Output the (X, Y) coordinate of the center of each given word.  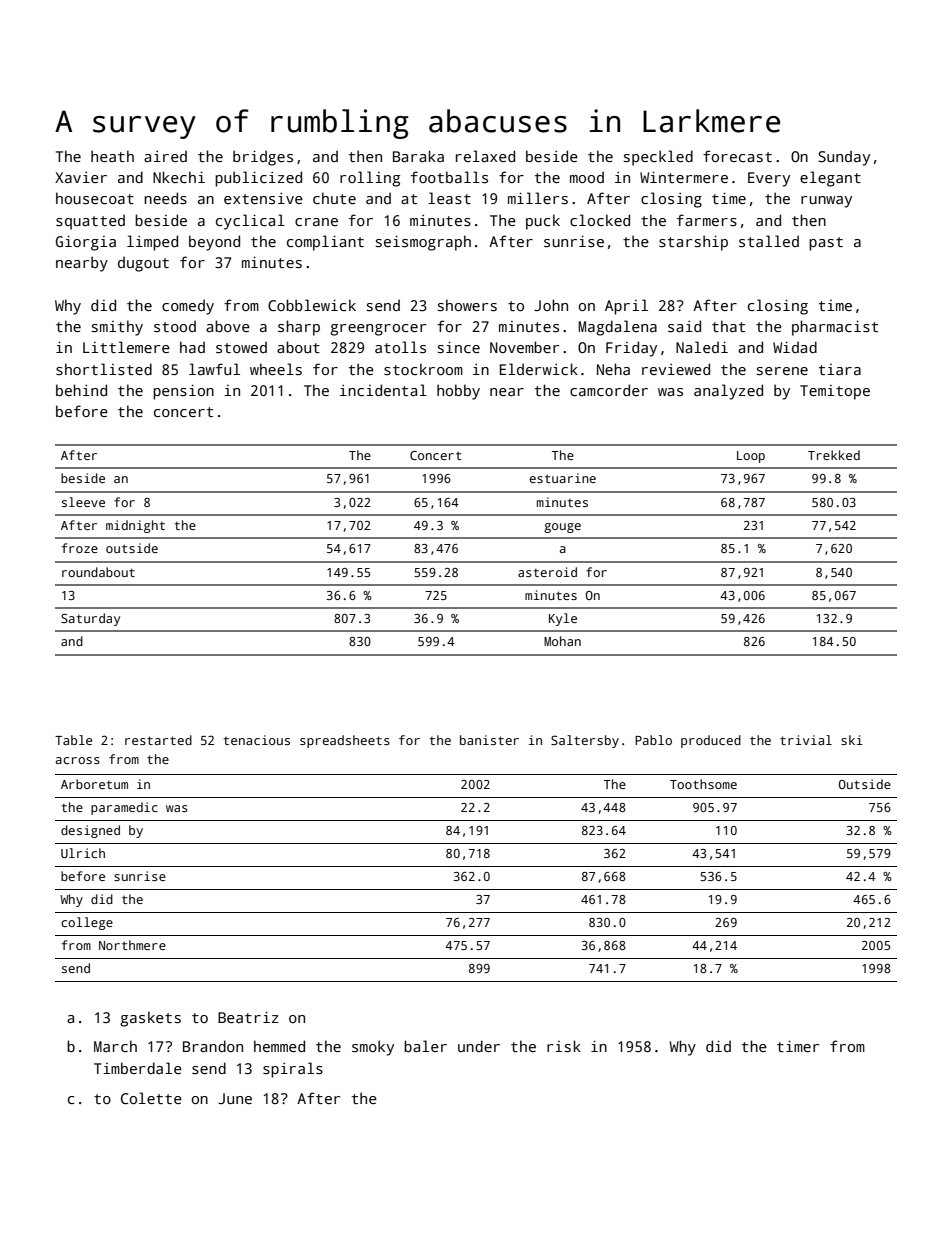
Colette (151, 1098)
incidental (383, 390)
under (479, 1046)
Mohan (562, 641)
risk (564, 1046)
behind (81, 390)
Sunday (844, 158)
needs (165, 198)
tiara (840, 369)
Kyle (563, 619)
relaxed (485, 156)
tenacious (256, 740)
